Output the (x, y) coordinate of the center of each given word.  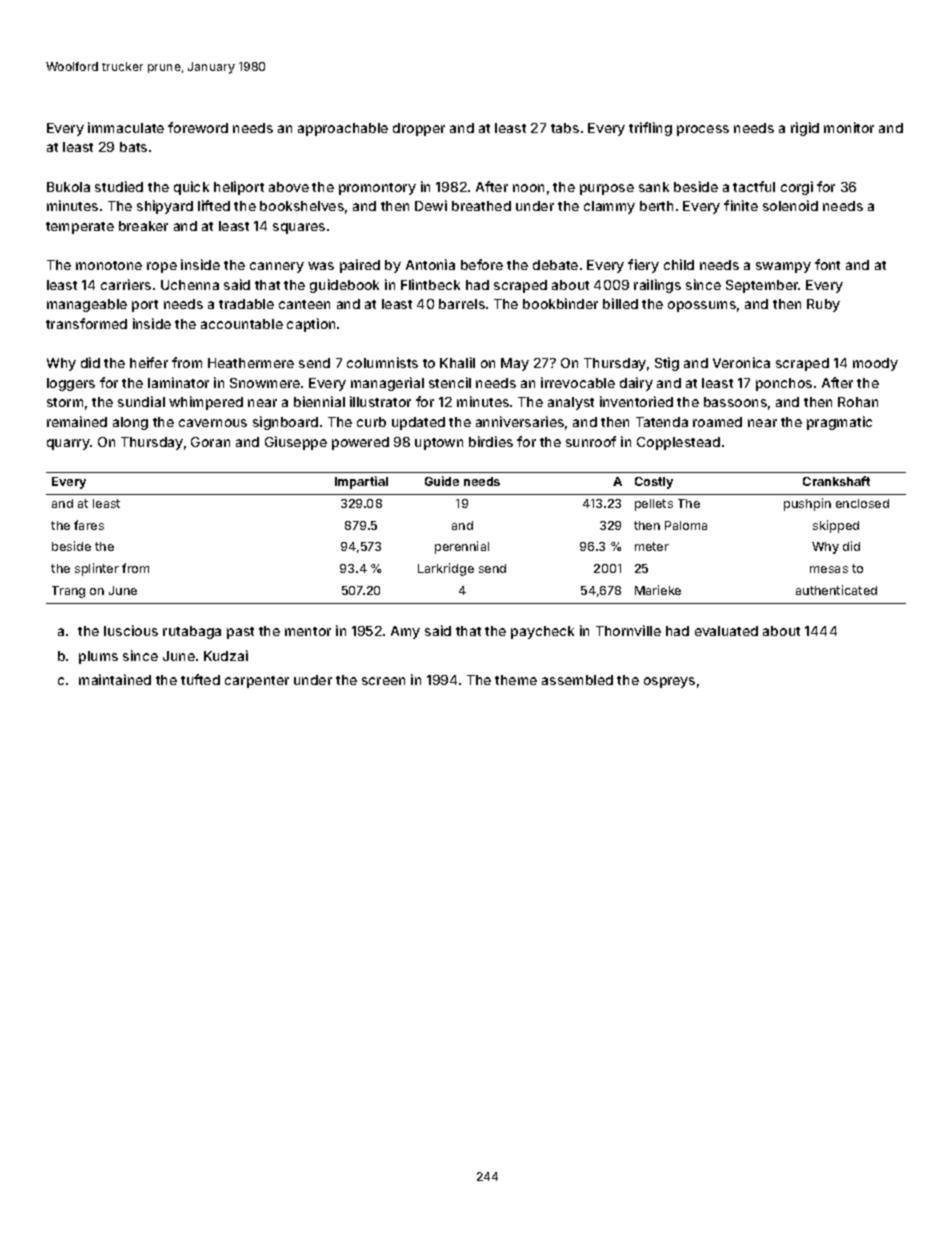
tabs (565, 128)
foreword (198, 127)
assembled (577, 680)
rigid (805, 129)
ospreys (669, 682)
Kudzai (226, 655)
